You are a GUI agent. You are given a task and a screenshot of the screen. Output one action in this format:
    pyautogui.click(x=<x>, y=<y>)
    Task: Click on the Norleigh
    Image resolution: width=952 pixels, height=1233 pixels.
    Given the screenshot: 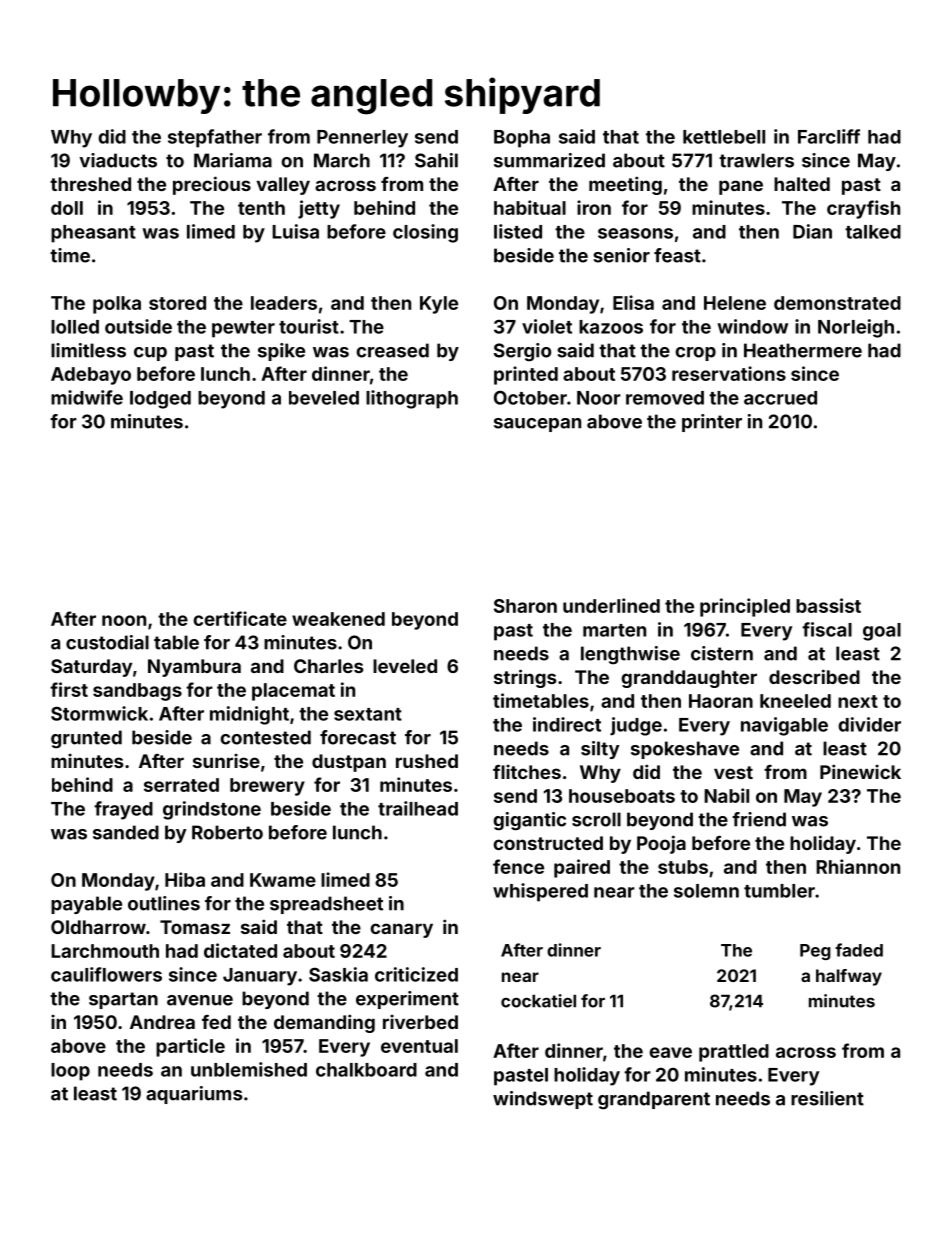 What is the action you would take?
    pyautogui.click(x=856, y=328)
